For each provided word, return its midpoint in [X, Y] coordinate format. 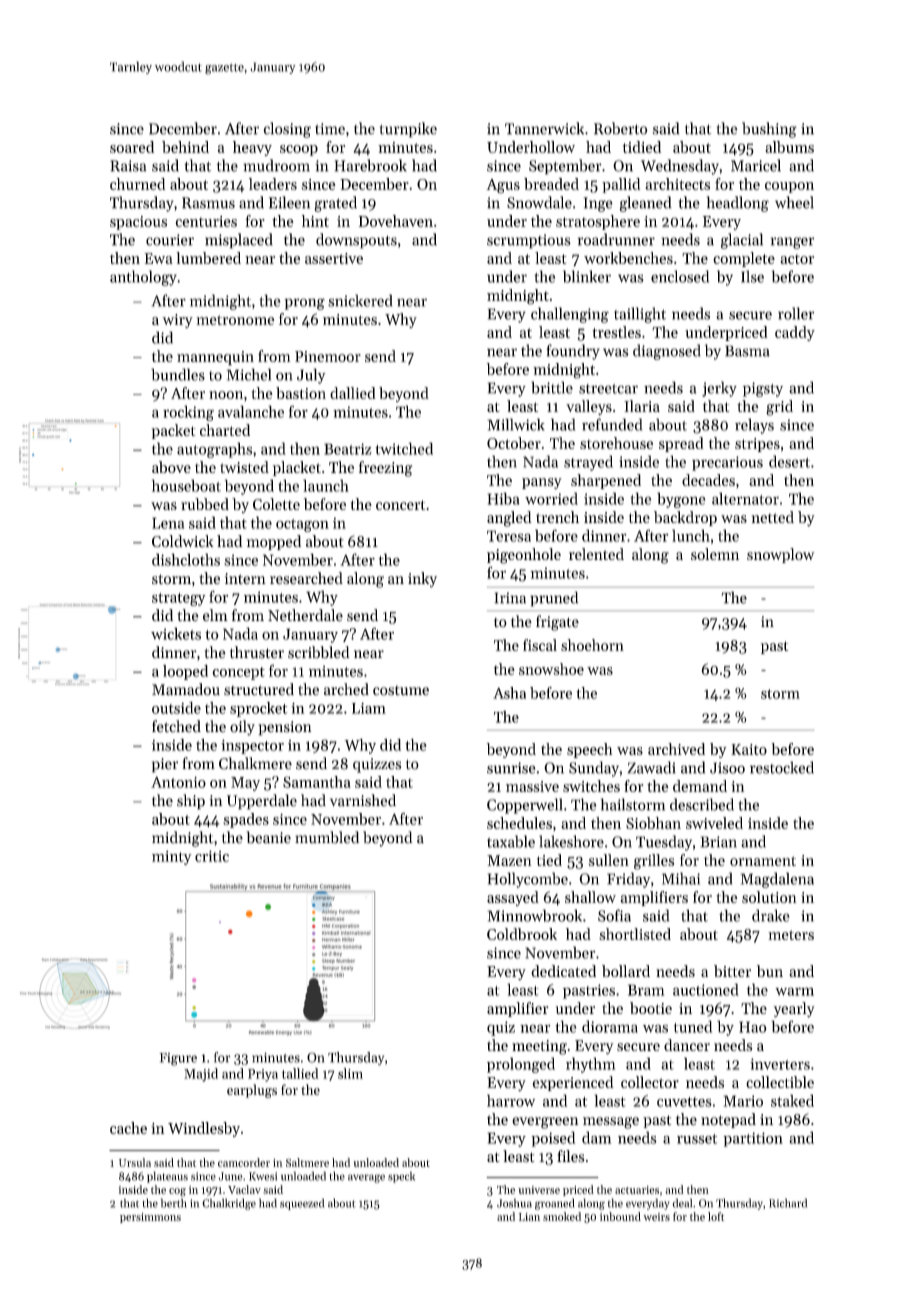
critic [212, 856]
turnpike [408, 130]
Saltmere [307, 1162]
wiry [177, 321]
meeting [539, 1047]
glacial [742, 241]
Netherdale [305, 615]
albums [789, 147]
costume [401, 690]
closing [287, 130]
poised [553, 1139]
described [702, 804]
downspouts [356, 241]
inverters [780, 1064]
